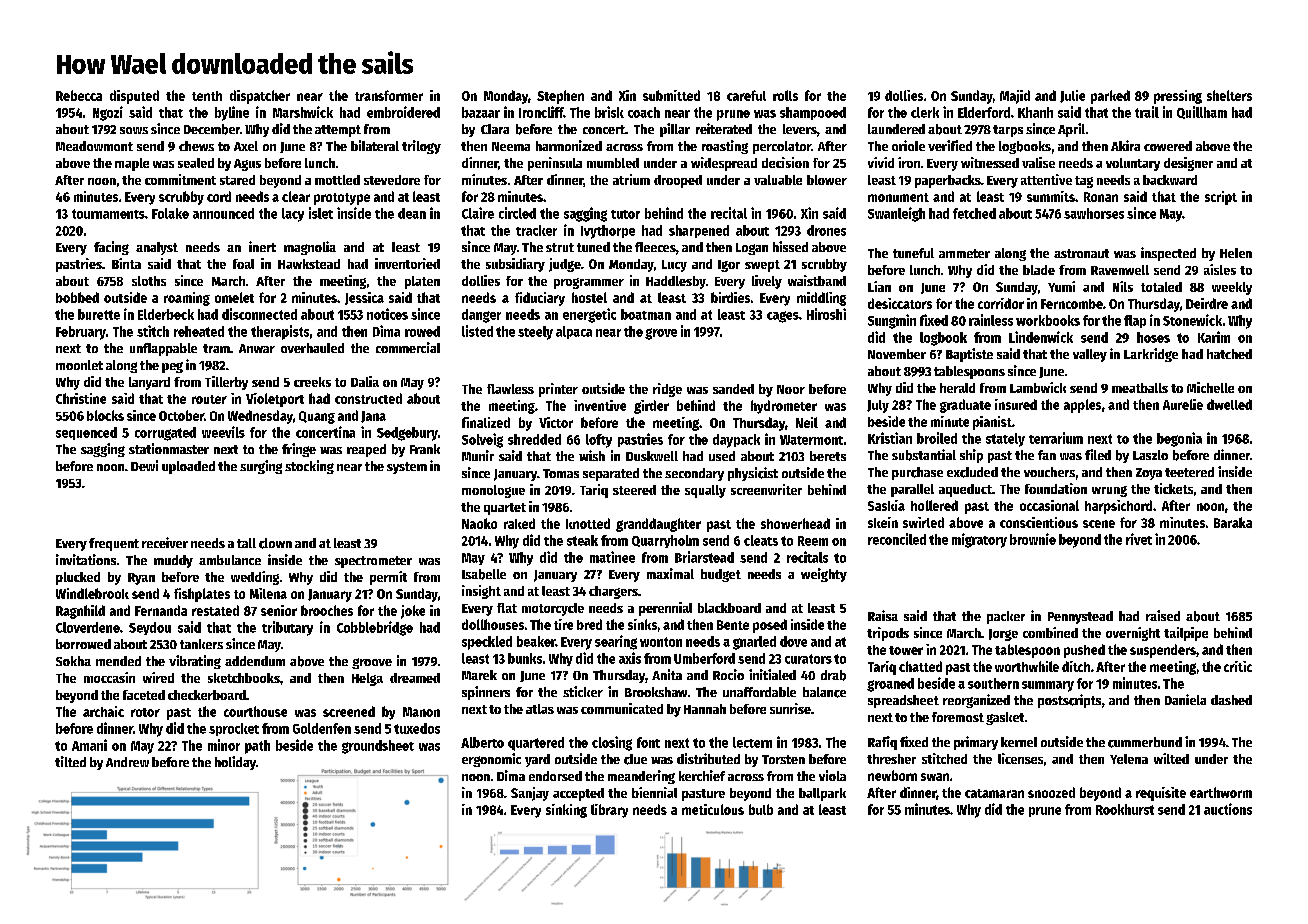 The width and height of the screenshot is (1308, 924). I want to click on byline, so click(232, 113).
